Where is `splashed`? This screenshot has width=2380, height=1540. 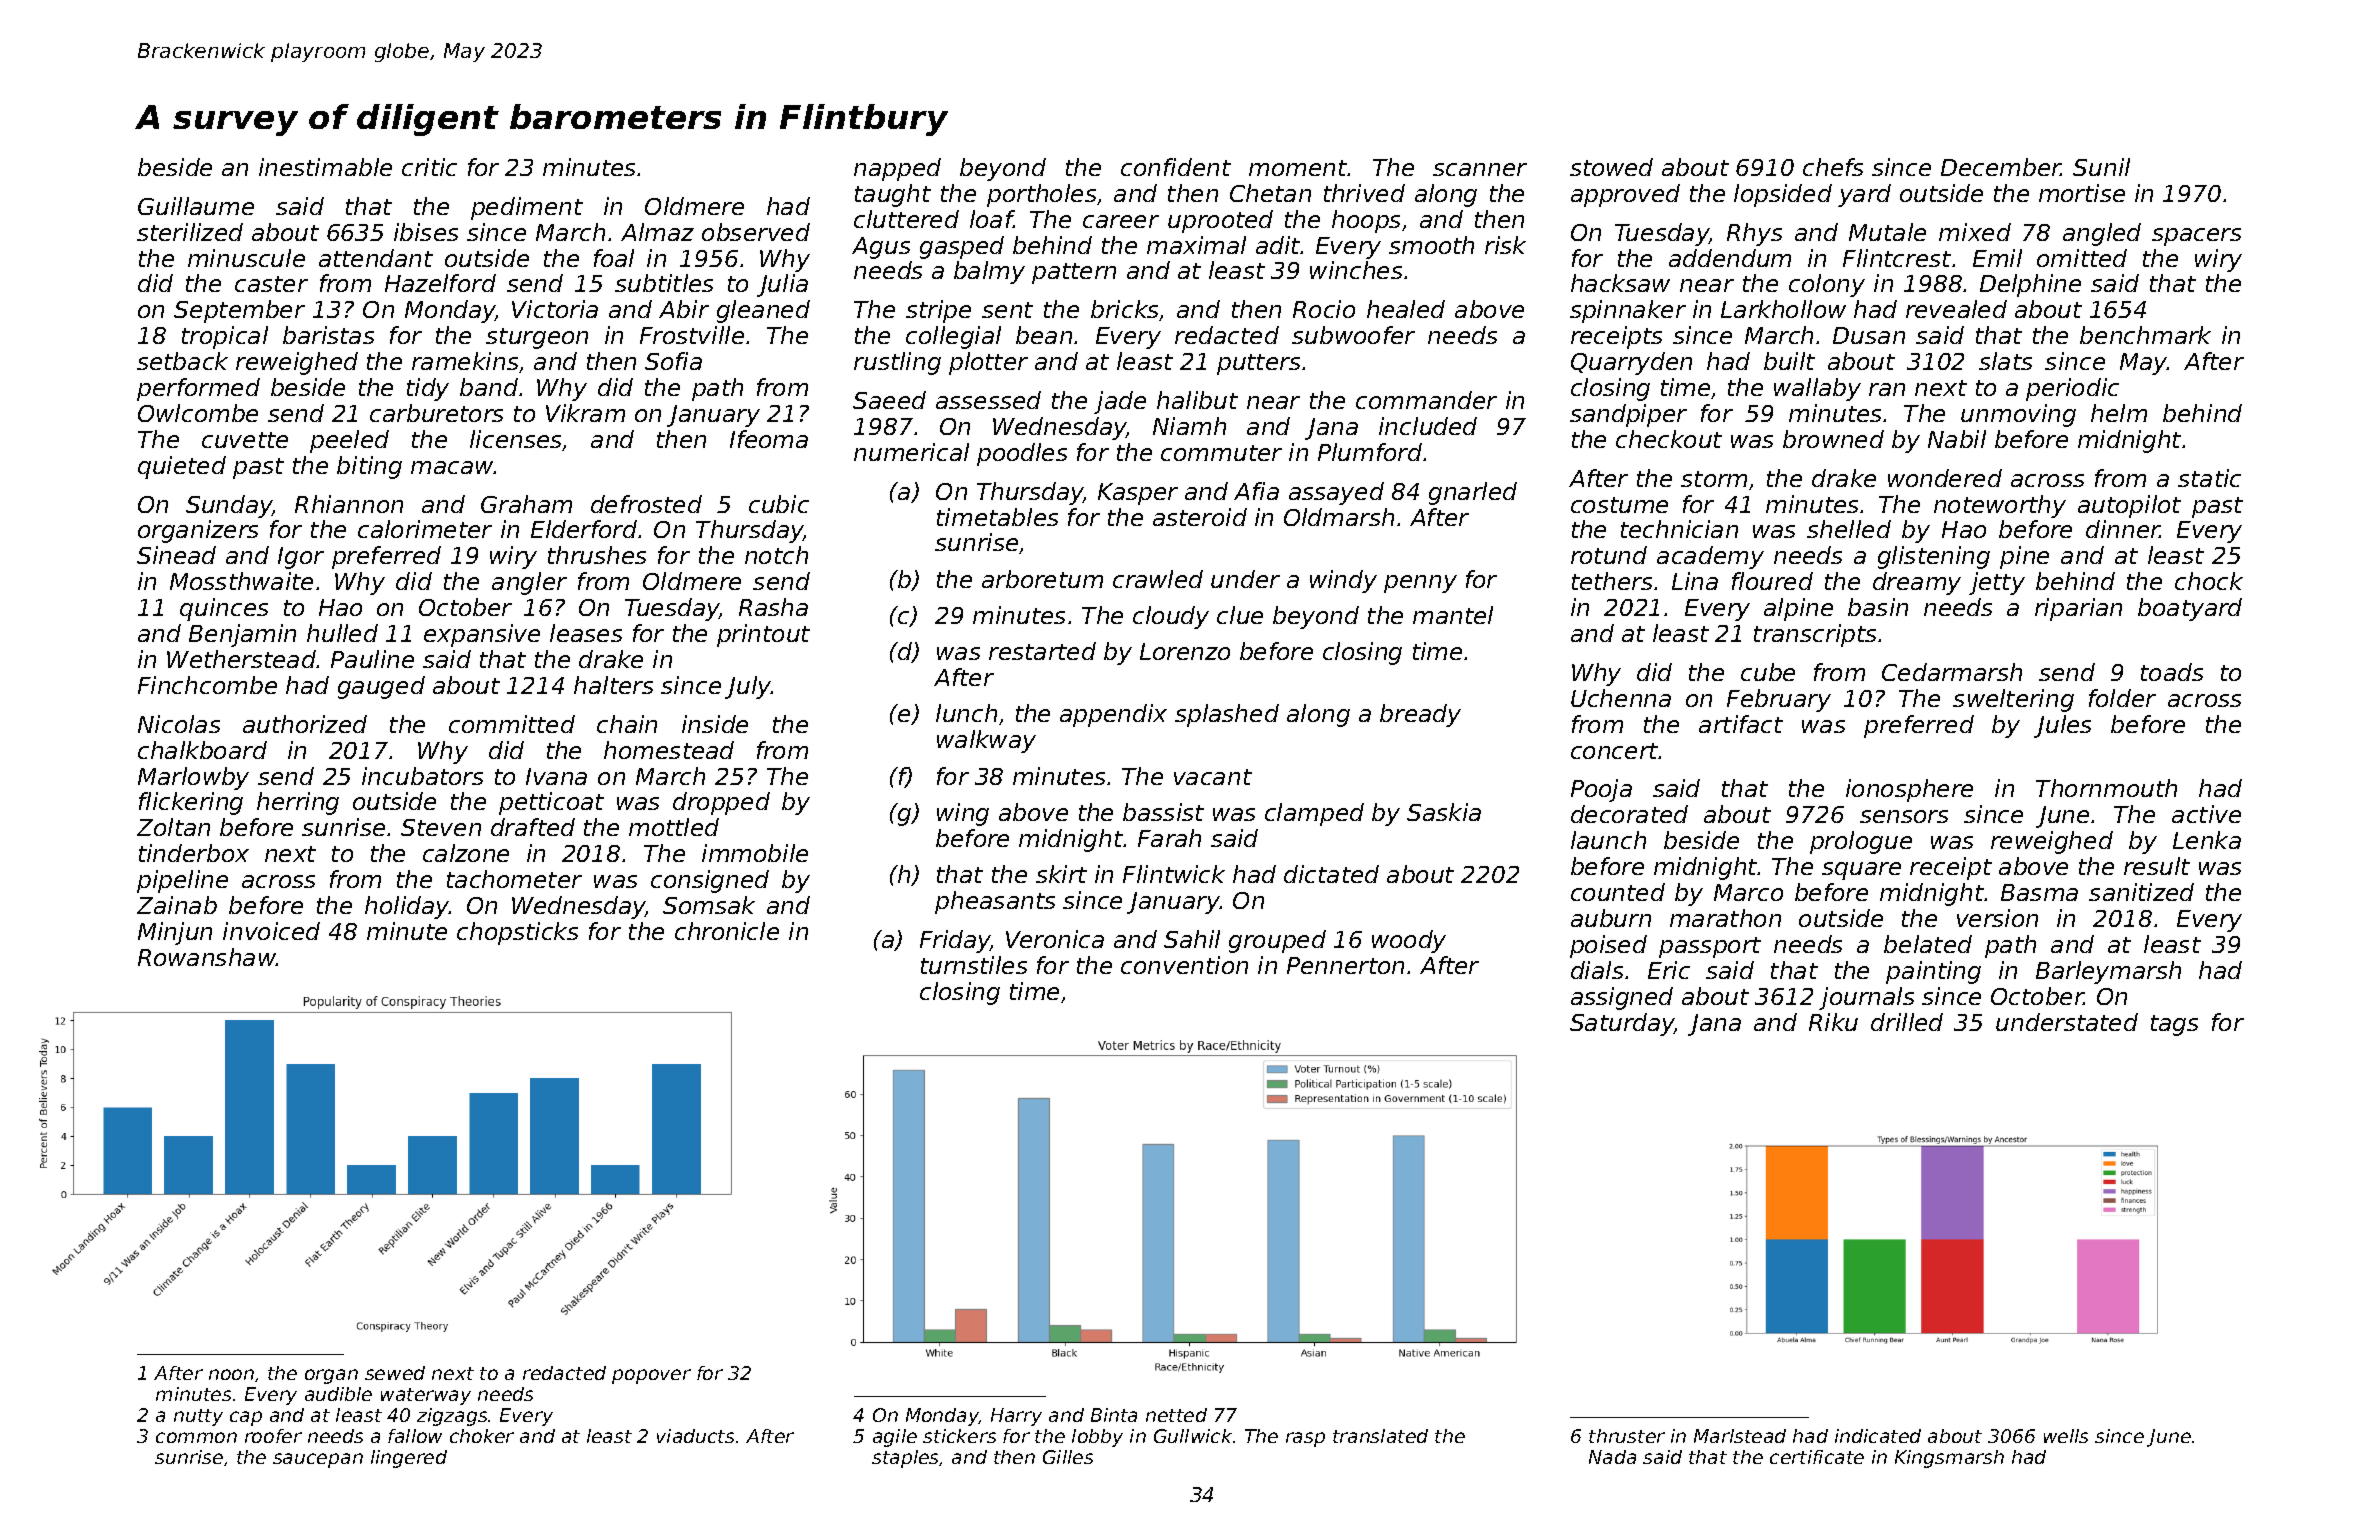
splashed is located at coordinates (1227, 715).
